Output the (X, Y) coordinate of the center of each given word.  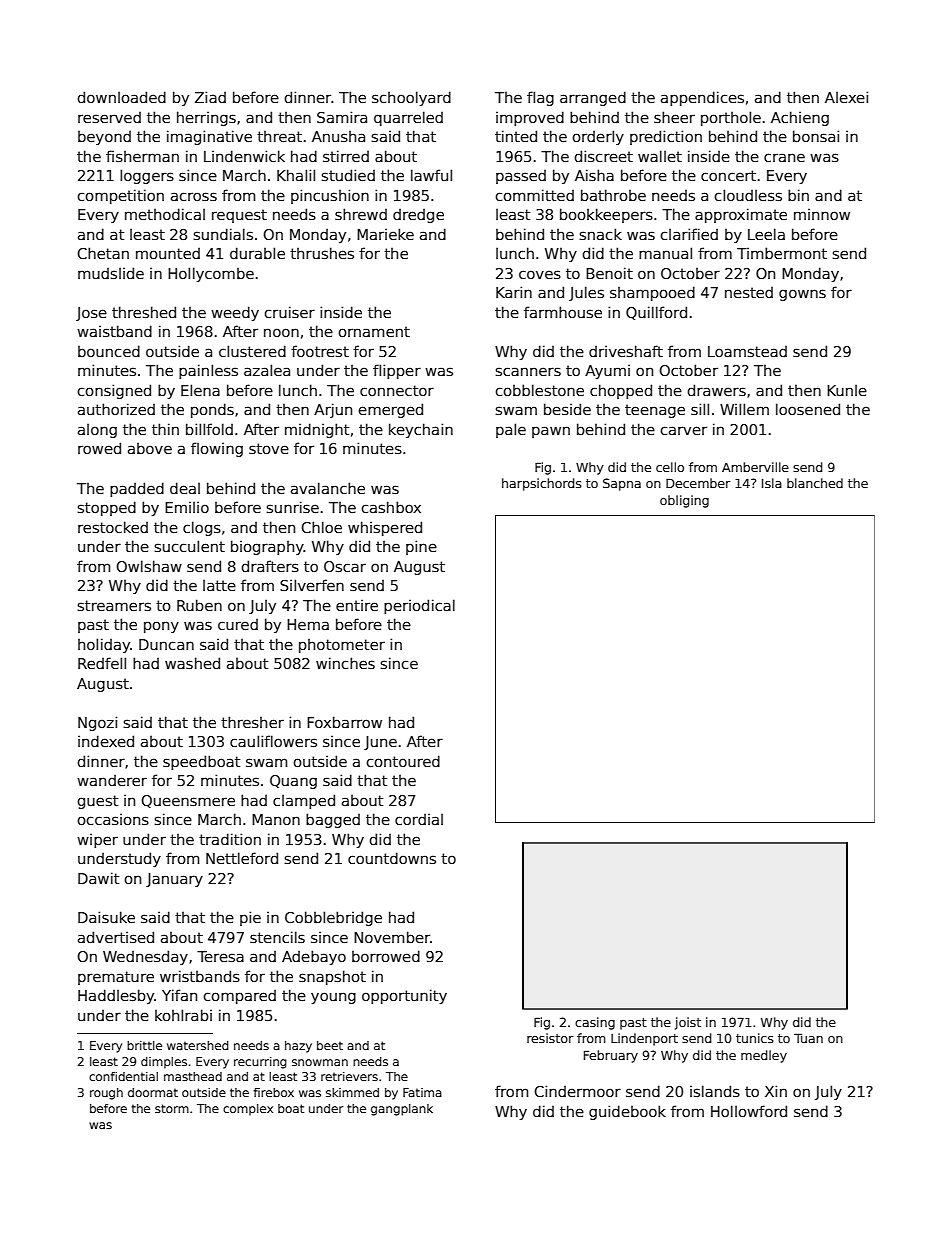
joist (688, 1023)
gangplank (402, 1110)
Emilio (187, 507)
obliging (684, 501)
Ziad (210, 97)
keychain (421, 430)
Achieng (800, 118)
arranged (593, 98)
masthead (193, 1076)
